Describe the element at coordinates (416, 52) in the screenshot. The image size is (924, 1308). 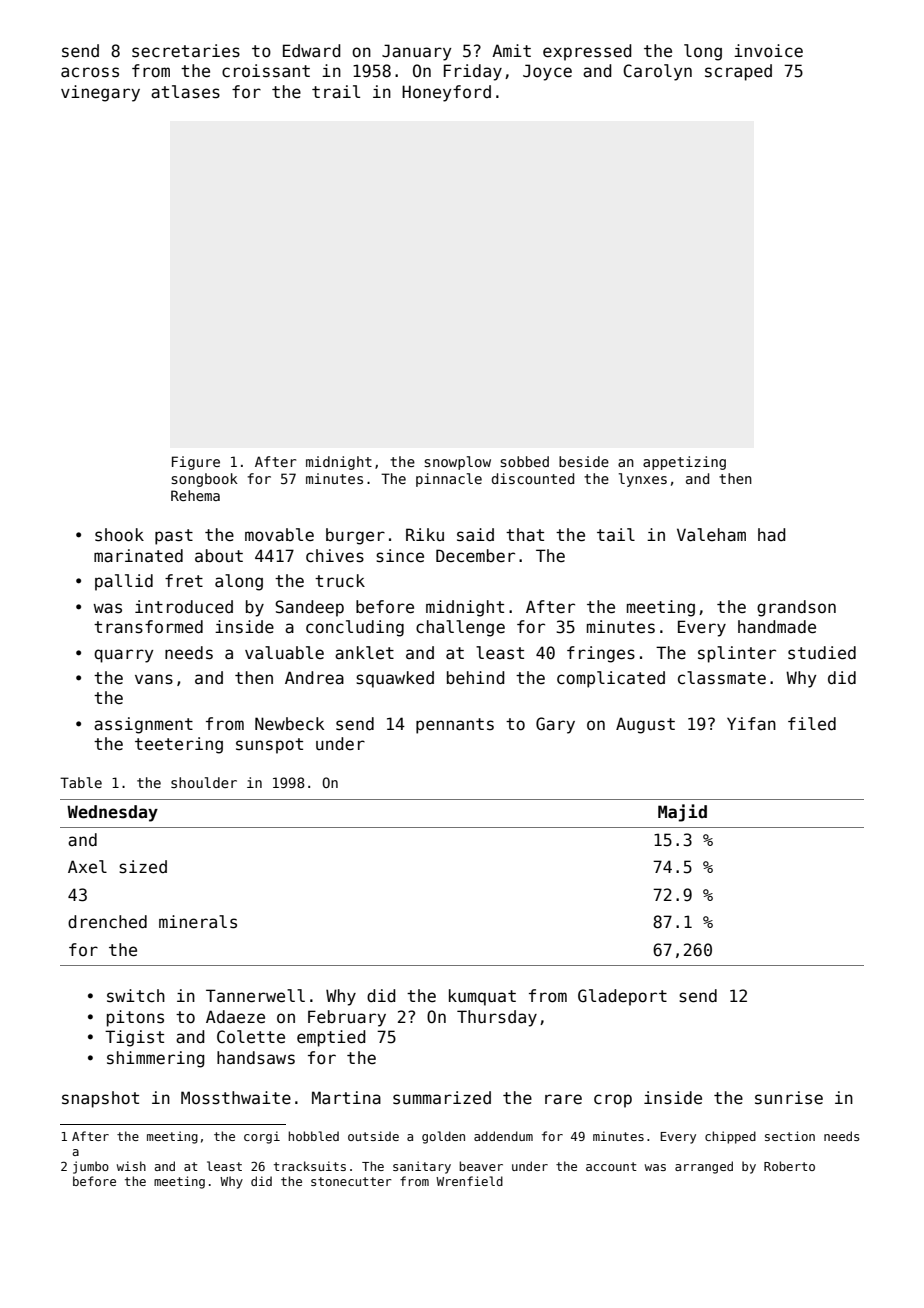
I see `January` at that location.
